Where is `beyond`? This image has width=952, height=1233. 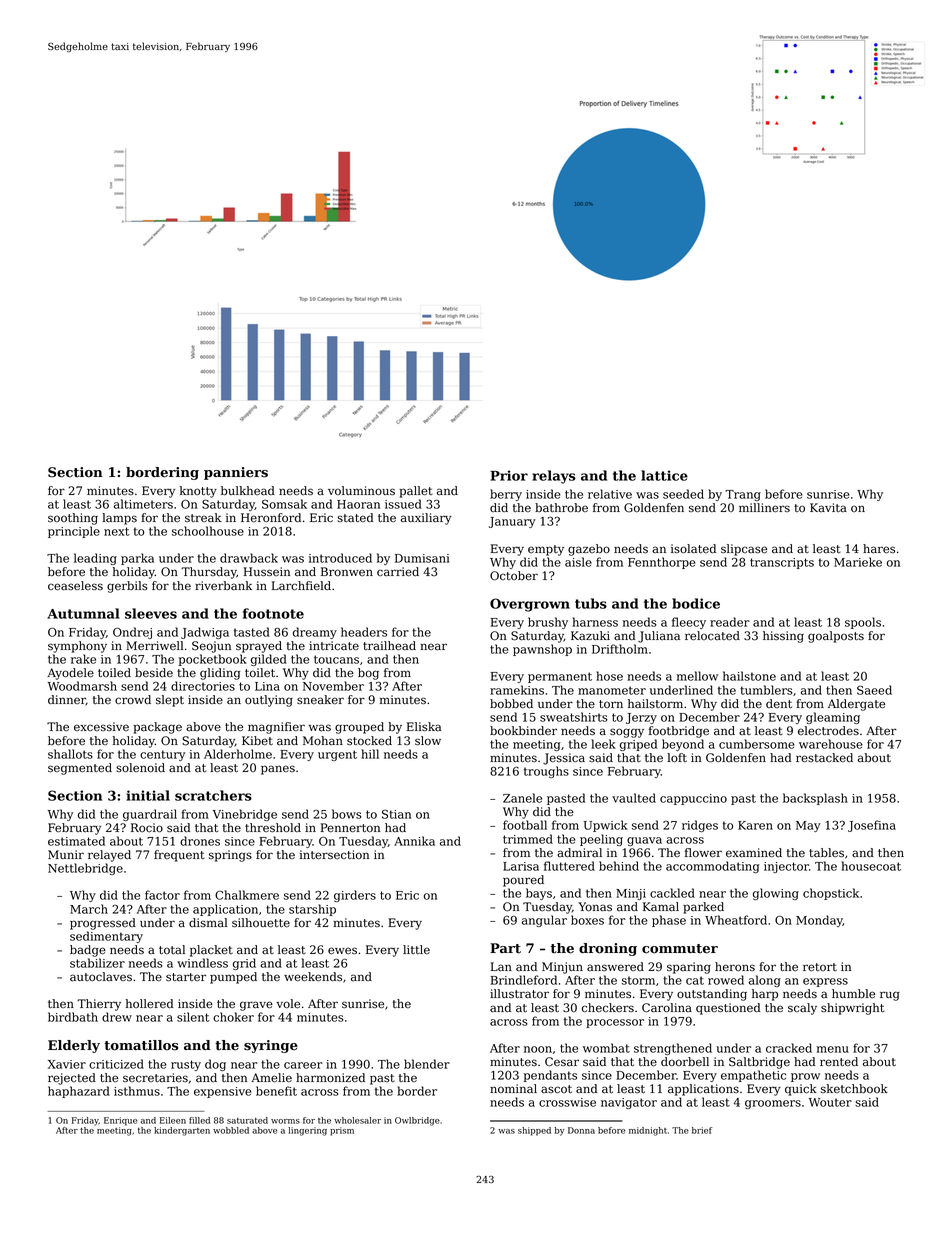 beyond is located at coordinates (683, 745).
